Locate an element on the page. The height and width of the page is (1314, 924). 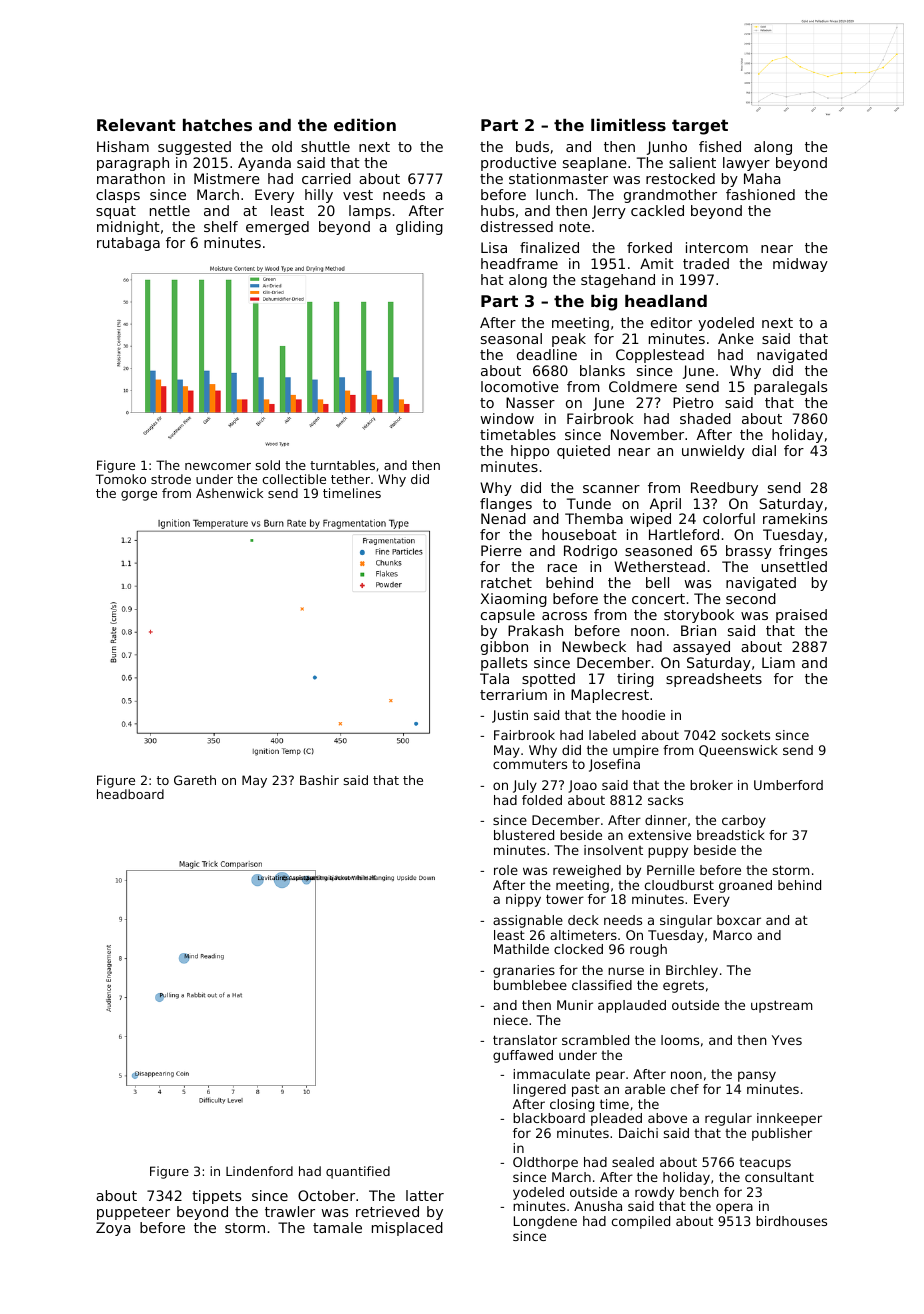
role is located at coordinates (506, 870).
